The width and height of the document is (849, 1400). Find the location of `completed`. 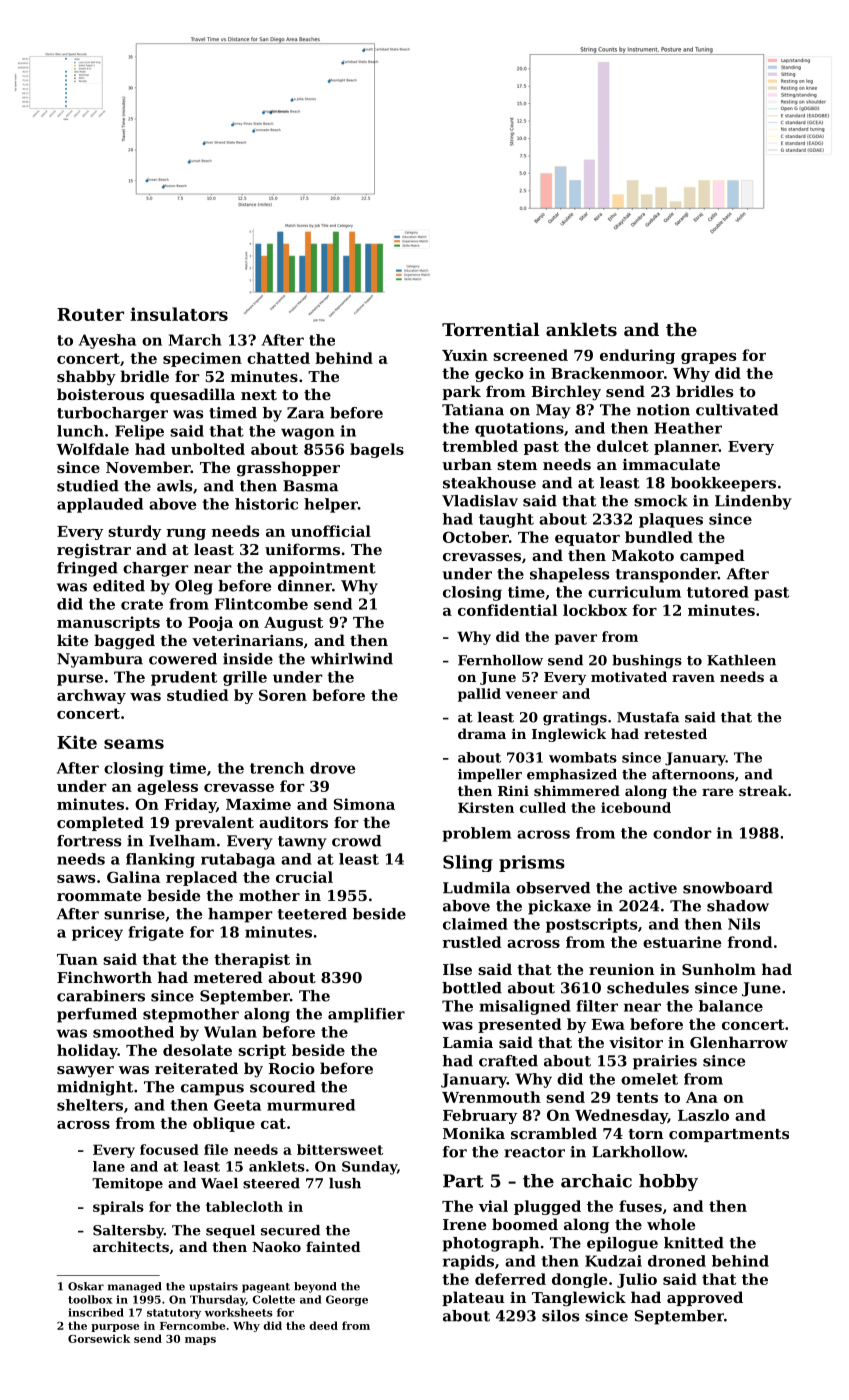

completed is located at coordinates (100, 823).
